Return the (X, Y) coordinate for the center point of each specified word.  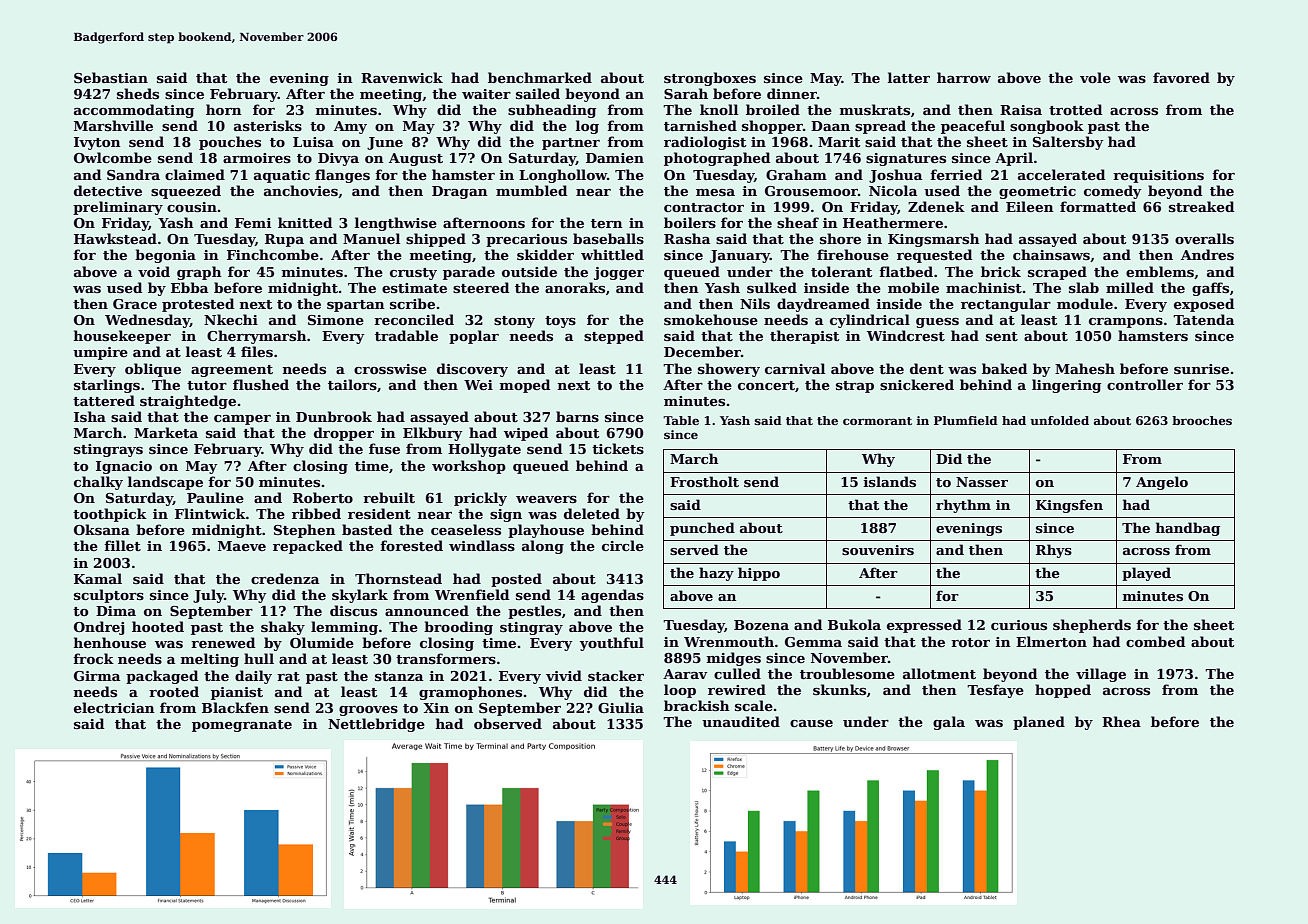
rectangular (1006, 305)
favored (1181, 77)
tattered (104, 400)
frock (93, 658)
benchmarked (540, 77)
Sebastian (111, 77)
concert (766, 385)
